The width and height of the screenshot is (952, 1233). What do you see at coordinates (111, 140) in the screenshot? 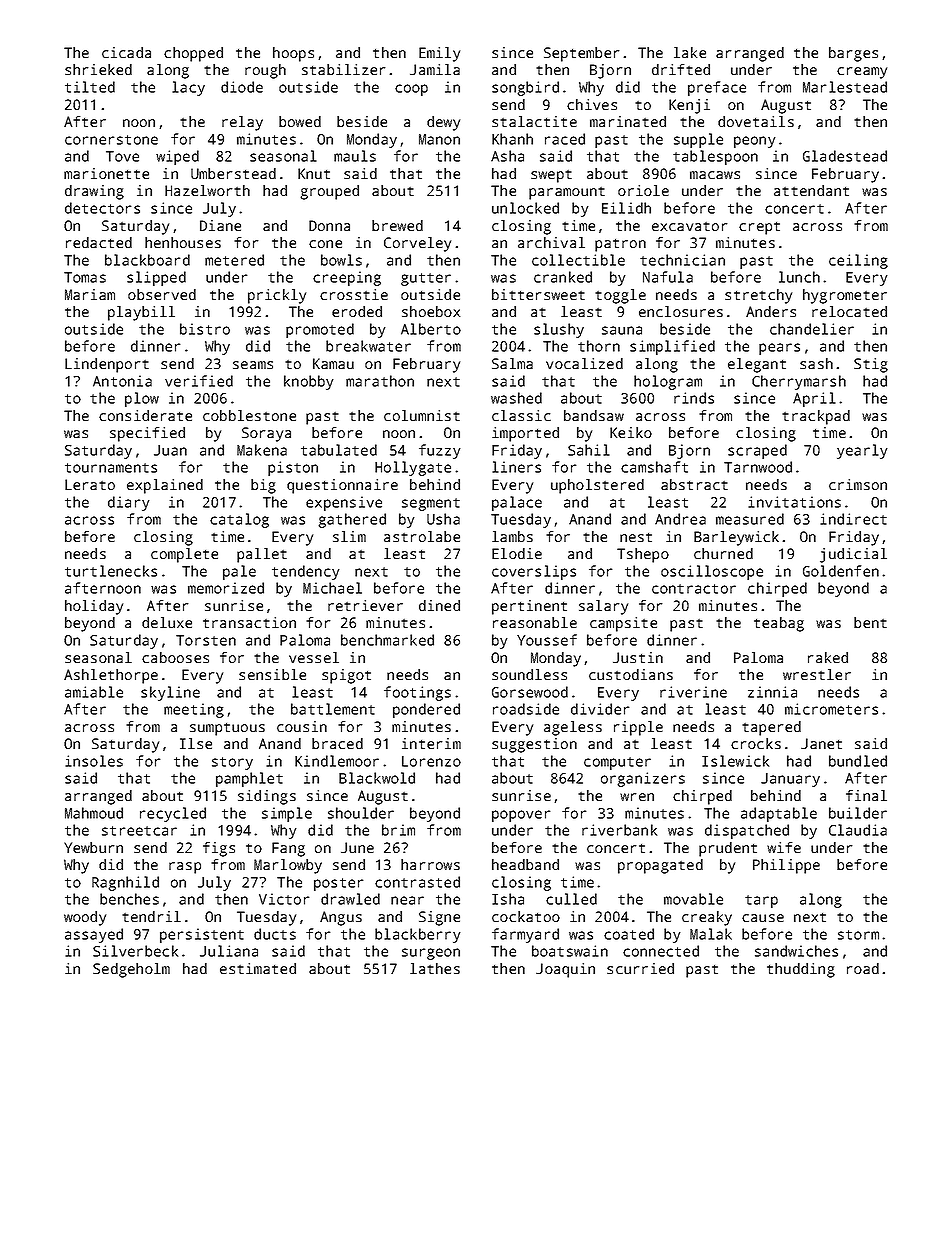
I see `cornerstone` at bounding box center [111, 140].
